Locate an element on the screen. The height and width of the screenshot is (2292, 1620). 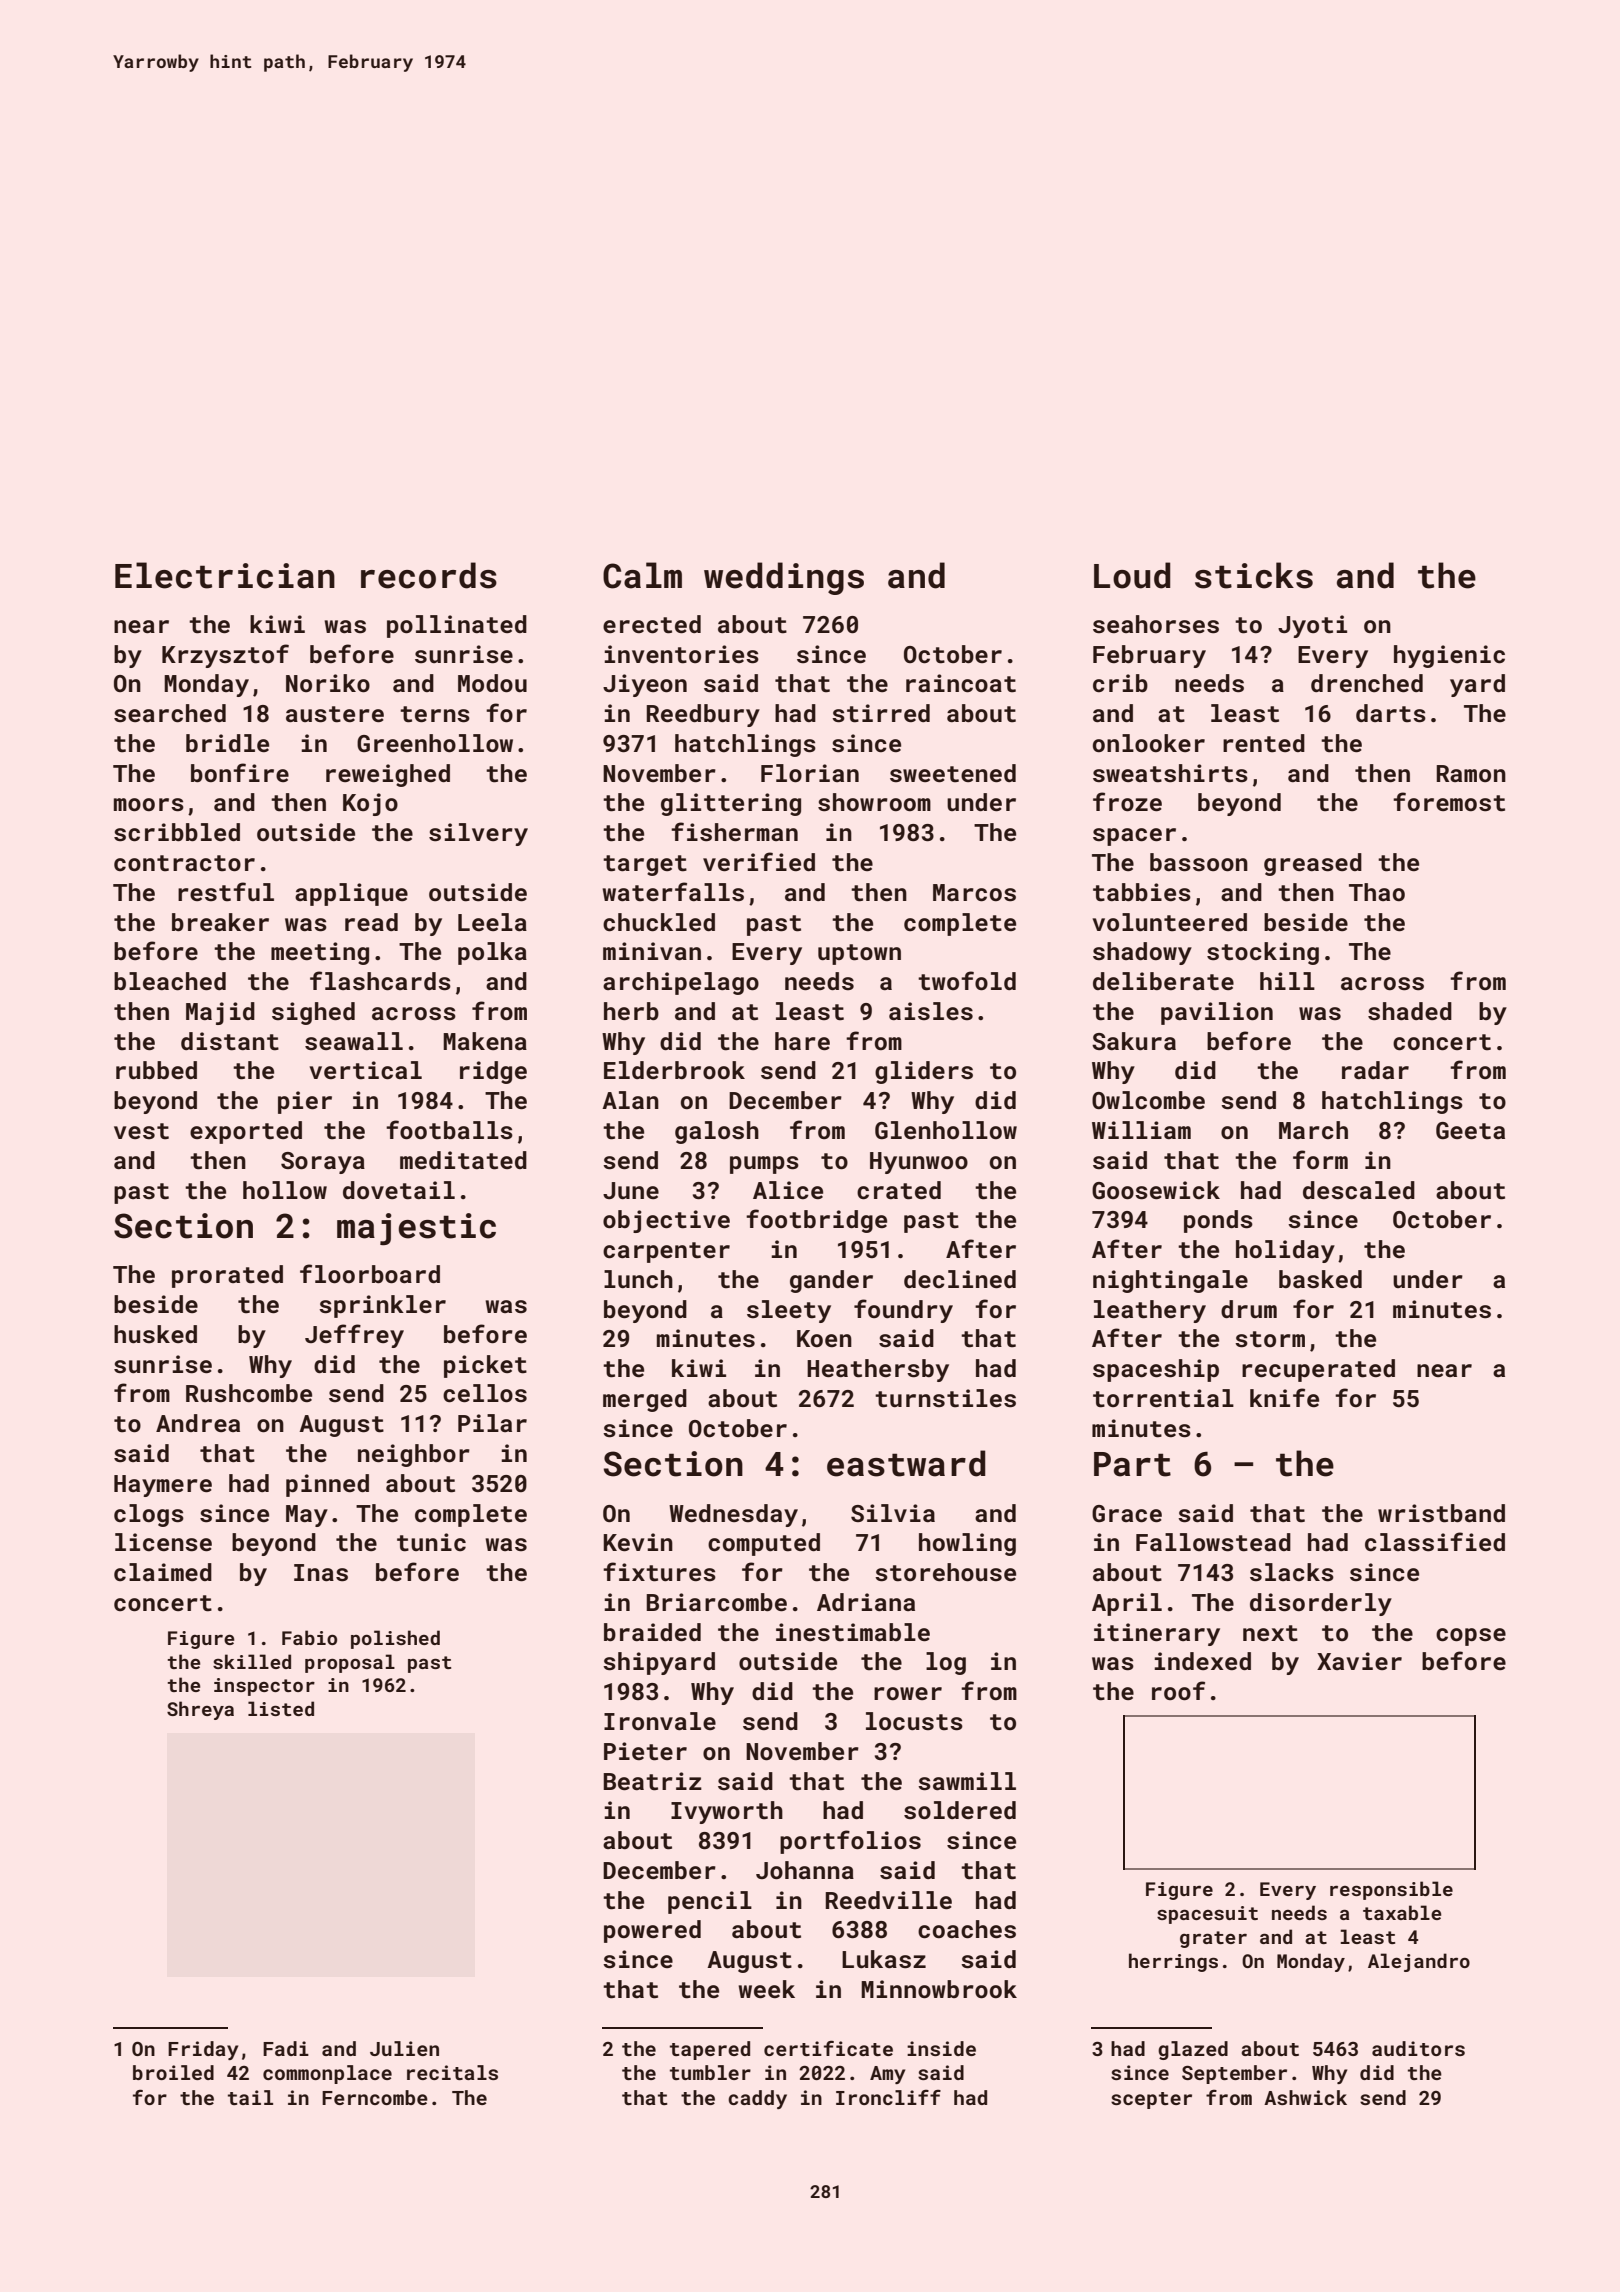
Xavier is located at coordinates (1359, 1661).
